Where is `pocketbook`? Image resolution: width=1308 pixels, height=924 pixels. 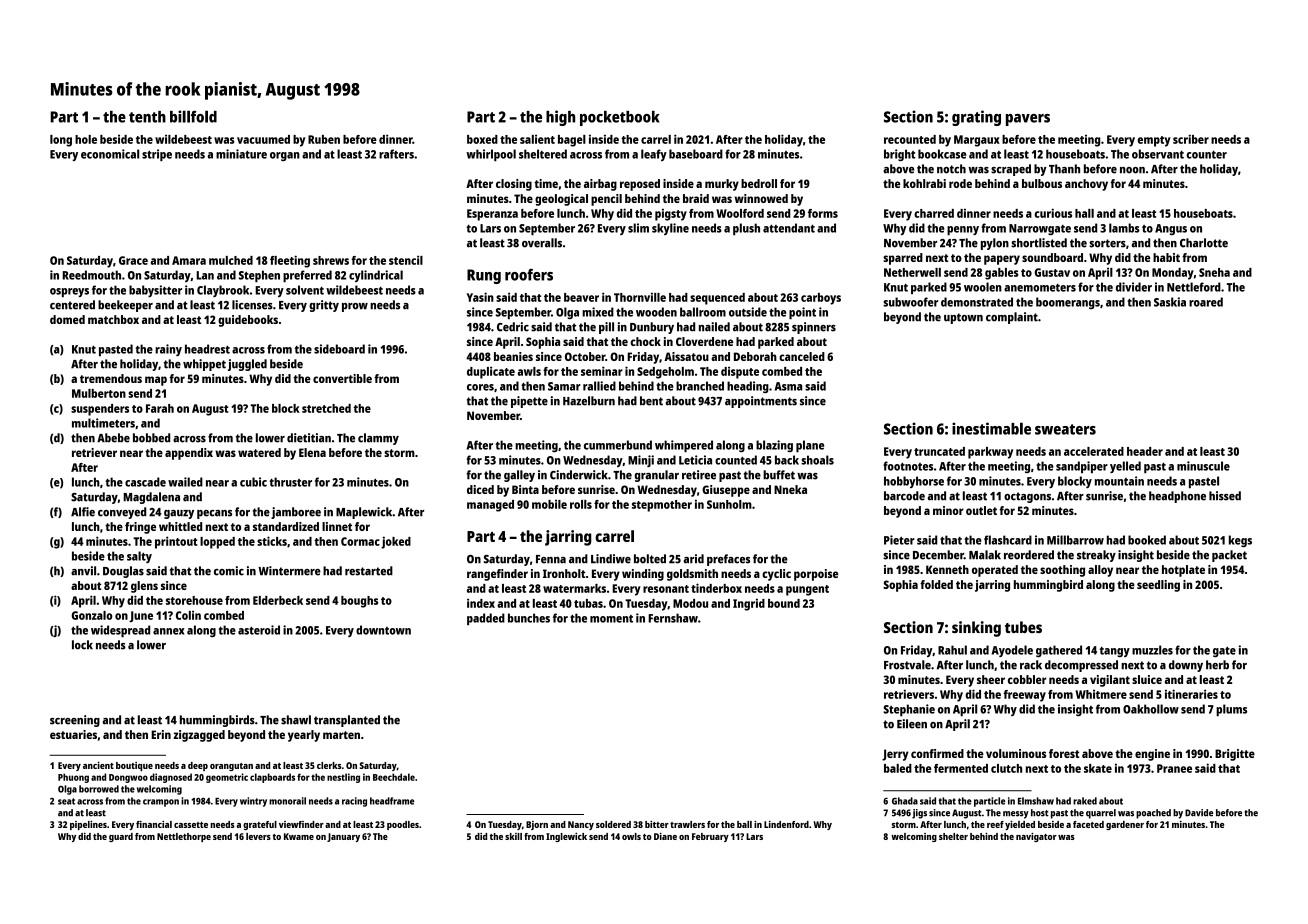
pocketbook is located at coordinates (619, 118).
